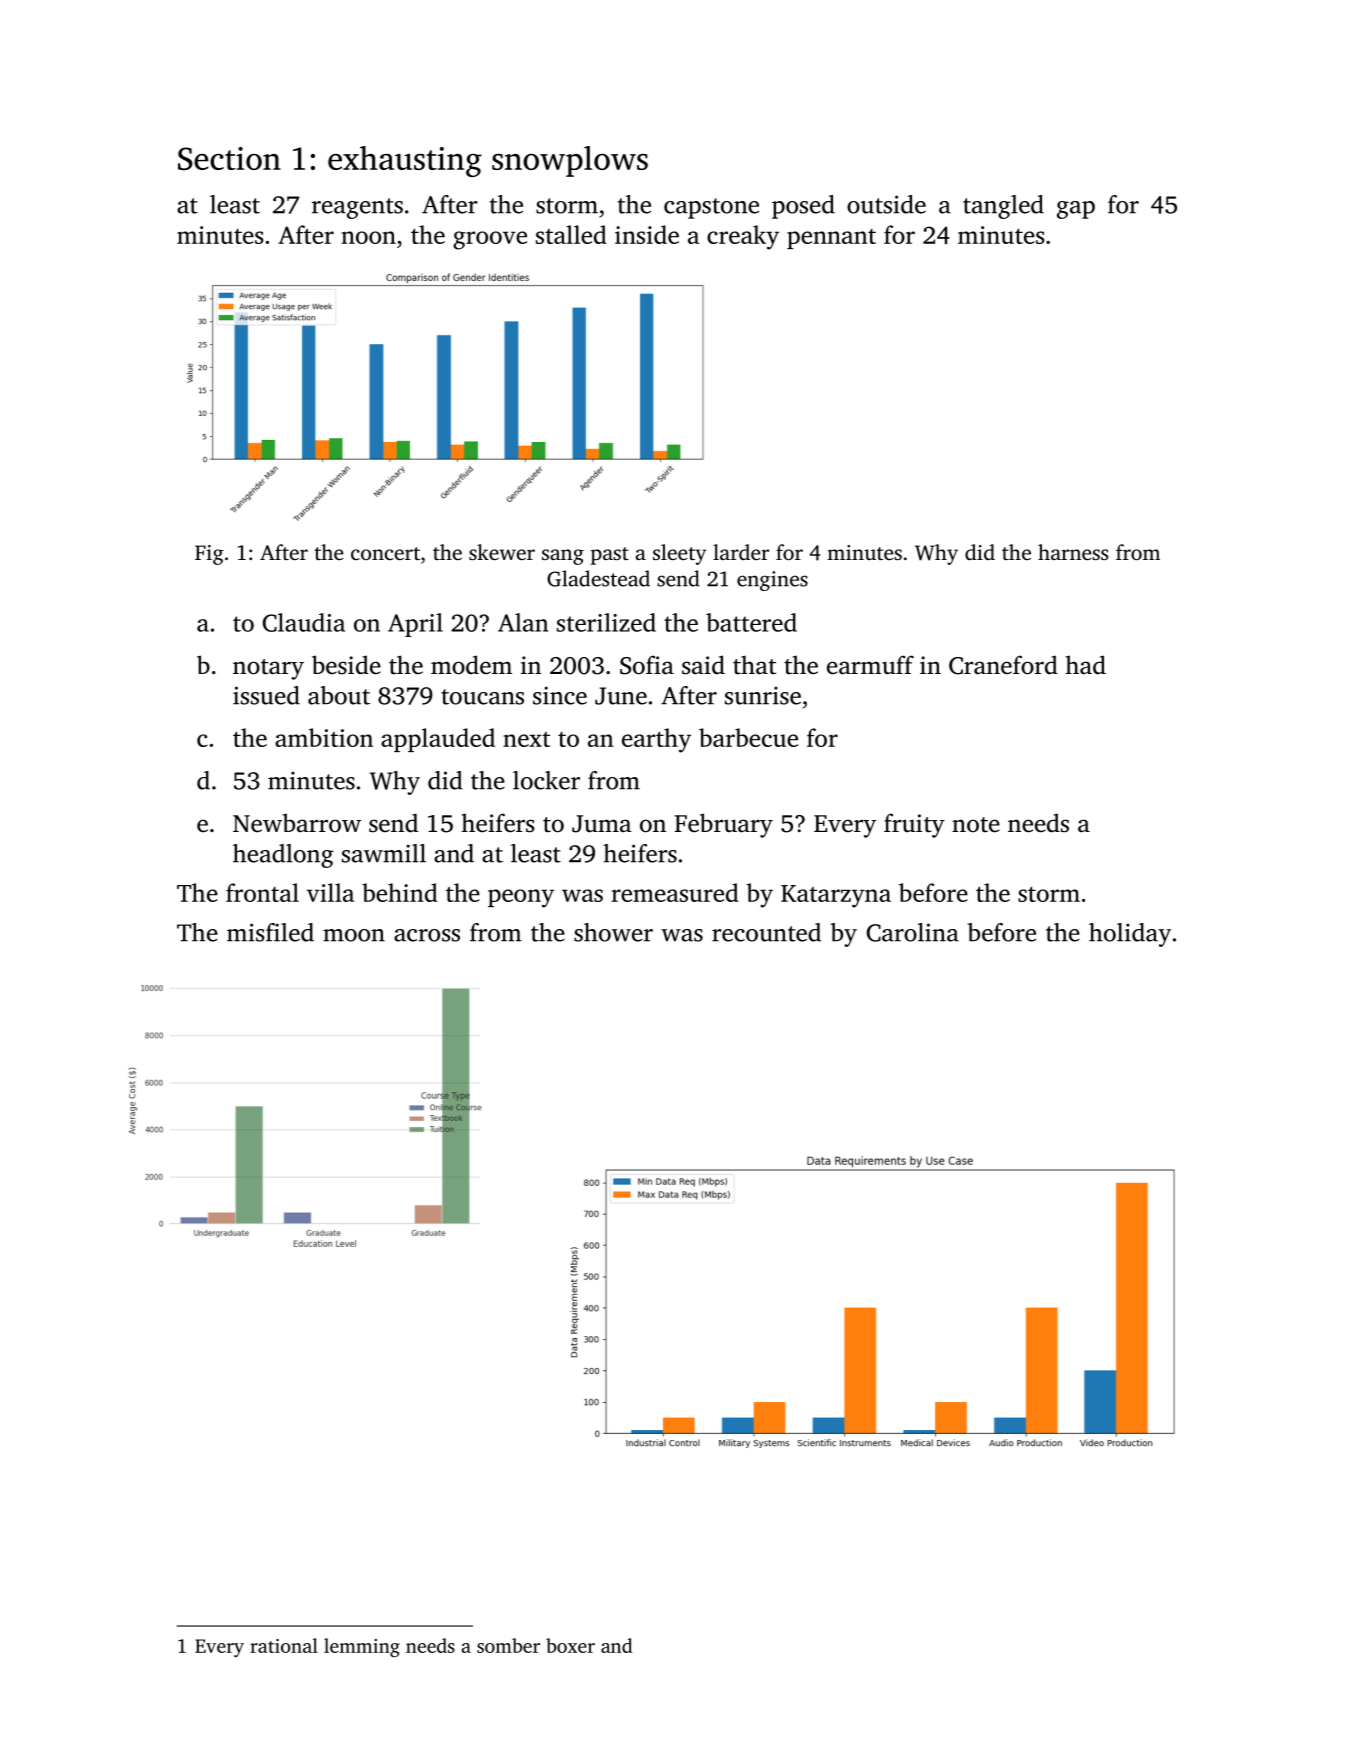 The image size is (1355, 1753). I want to click on Claudia, so click(303, 622).
